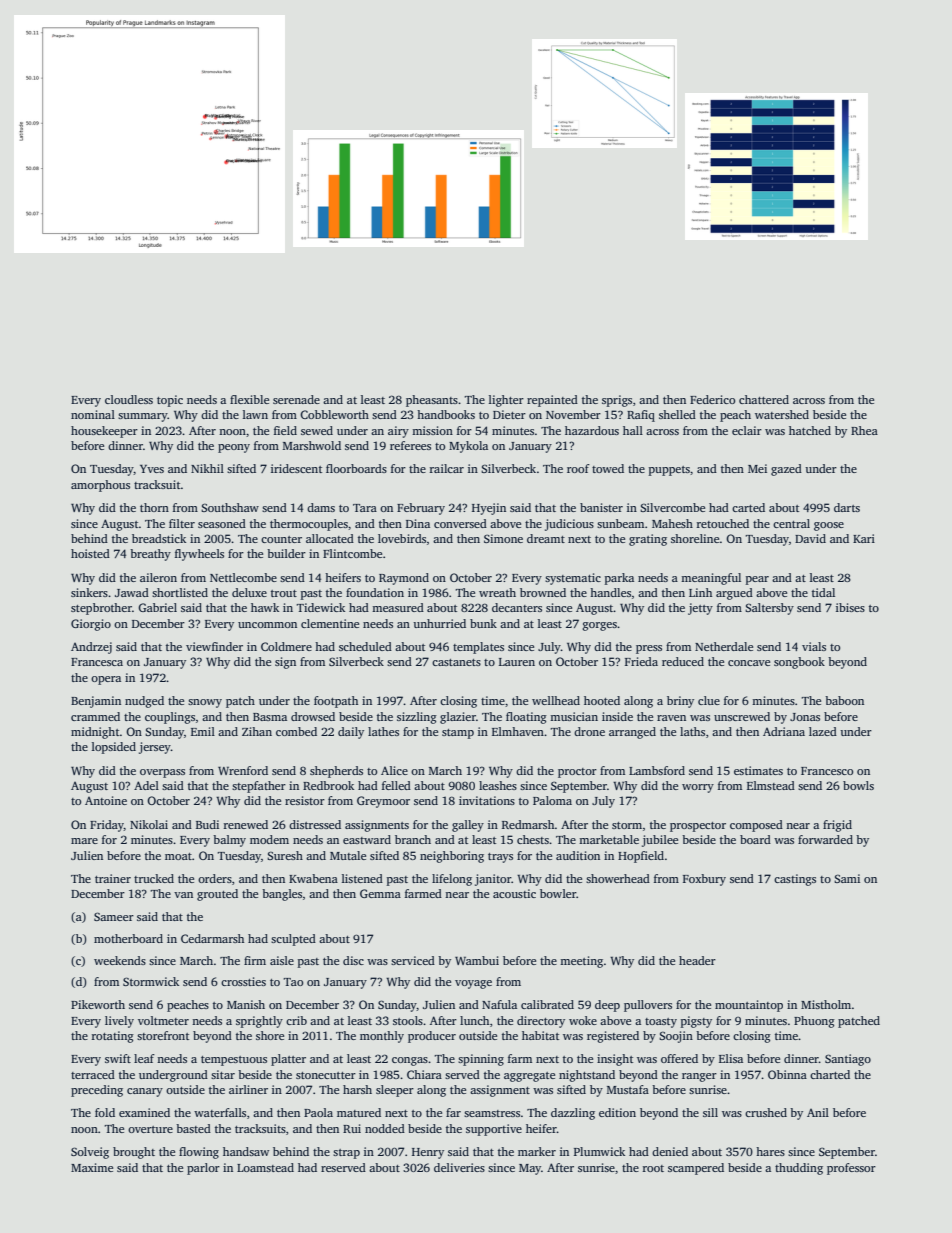 The width and height of the screenshot is (952, 1233). I want to click on pheasants, so click(432, 401).
